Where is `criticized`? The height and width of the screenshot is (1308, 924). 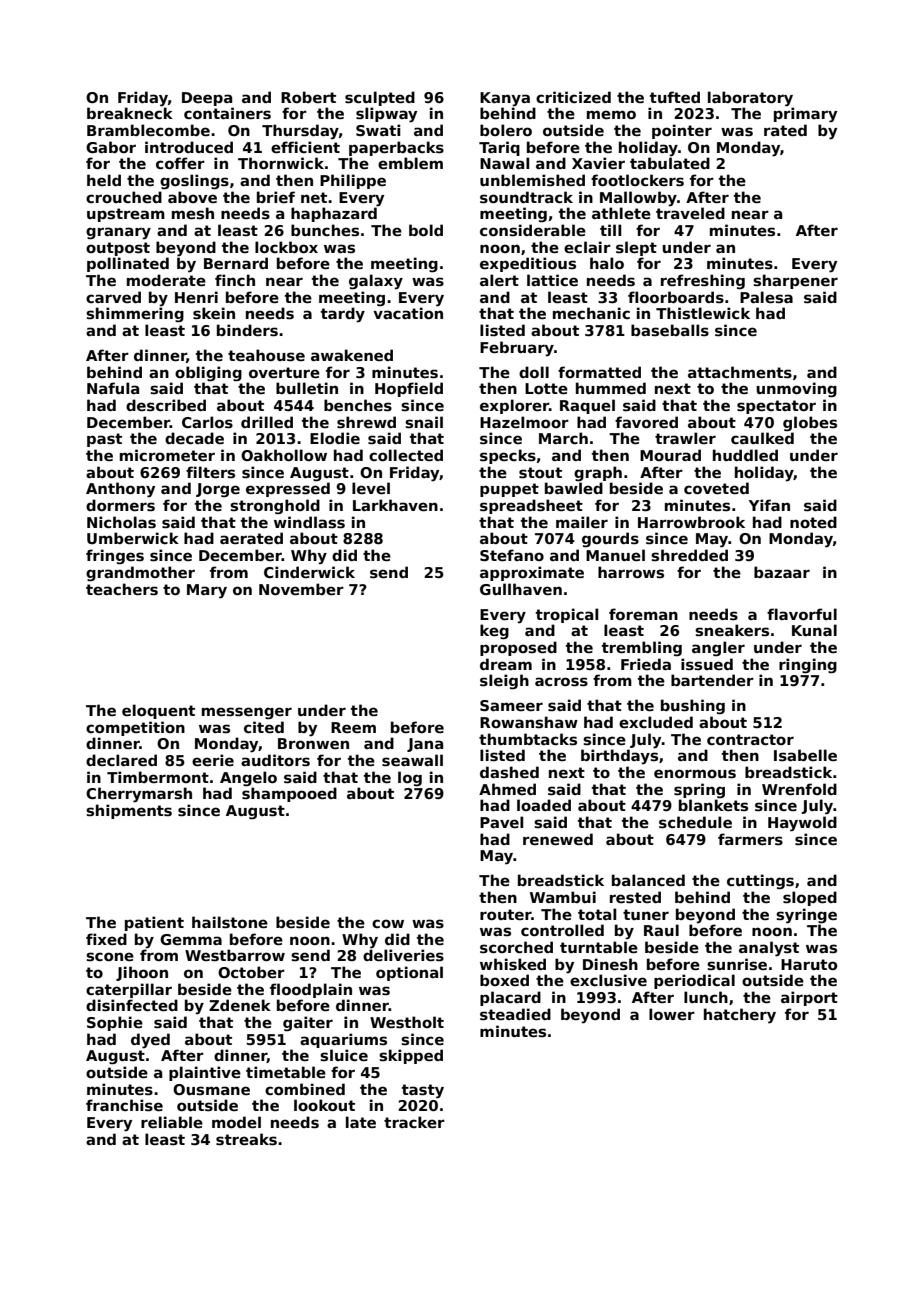
criticized is located at coordinates (573, 97).
